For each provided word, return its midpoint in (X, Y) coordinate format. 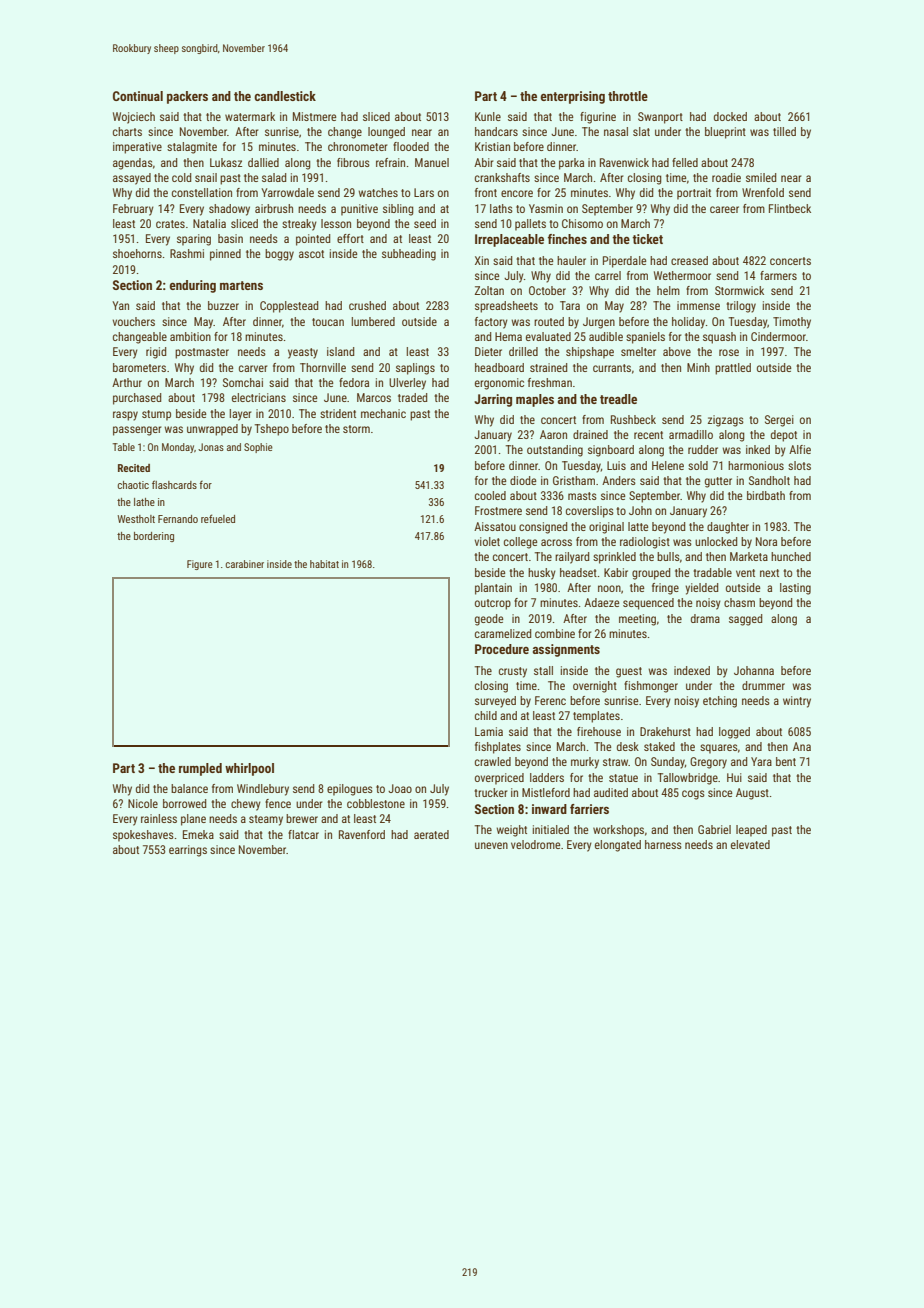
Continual (138, 96)
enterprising (572, 97)
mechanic (383, 413)
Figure (200, 565)
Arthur (127, 382)
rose (729, 352)
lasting (795, 589)
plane (193, 820)
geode (489, 620)
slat (641, 131)
